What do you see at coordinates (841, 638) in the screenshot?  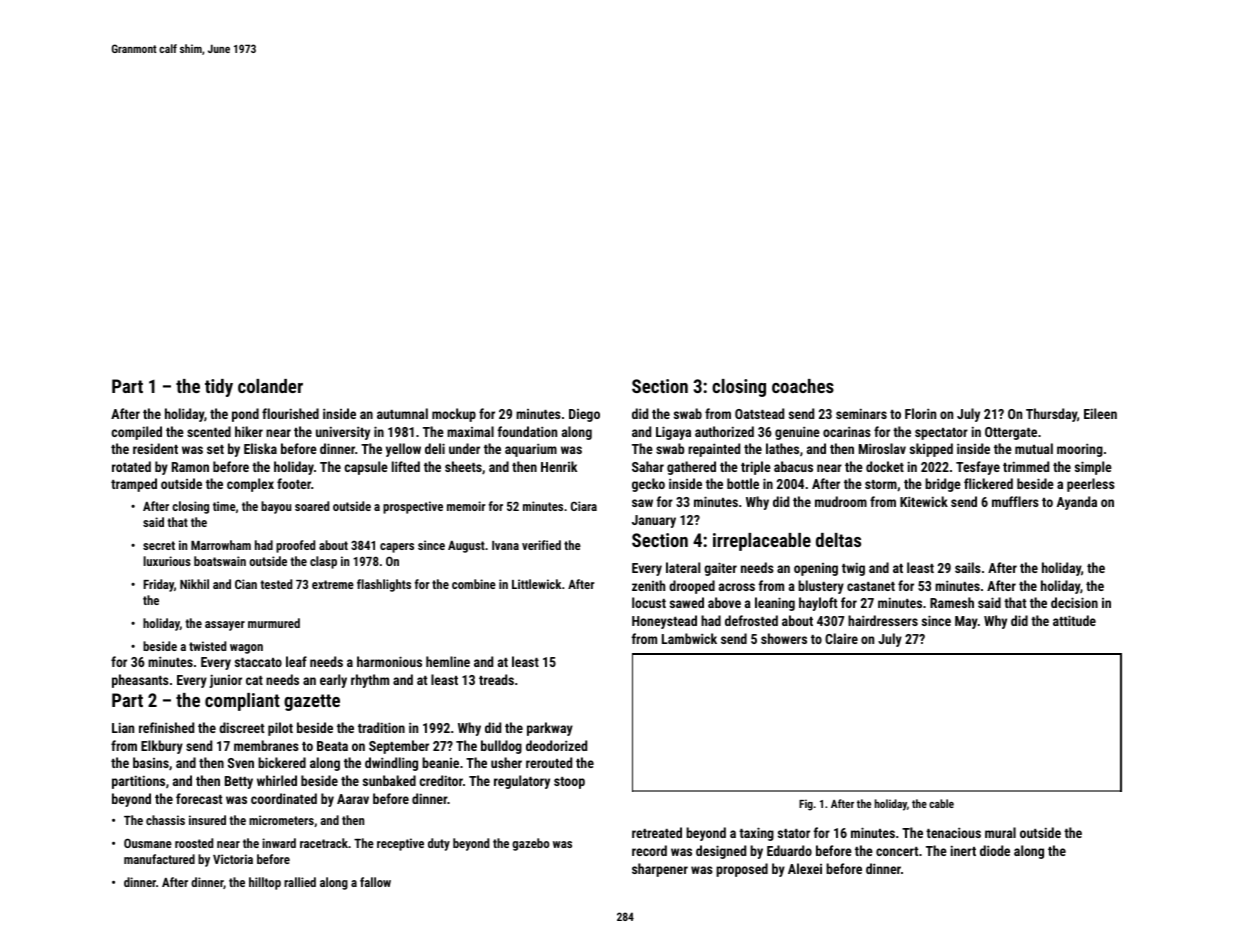 I see `Claire` at bounding box center [841, 638].
